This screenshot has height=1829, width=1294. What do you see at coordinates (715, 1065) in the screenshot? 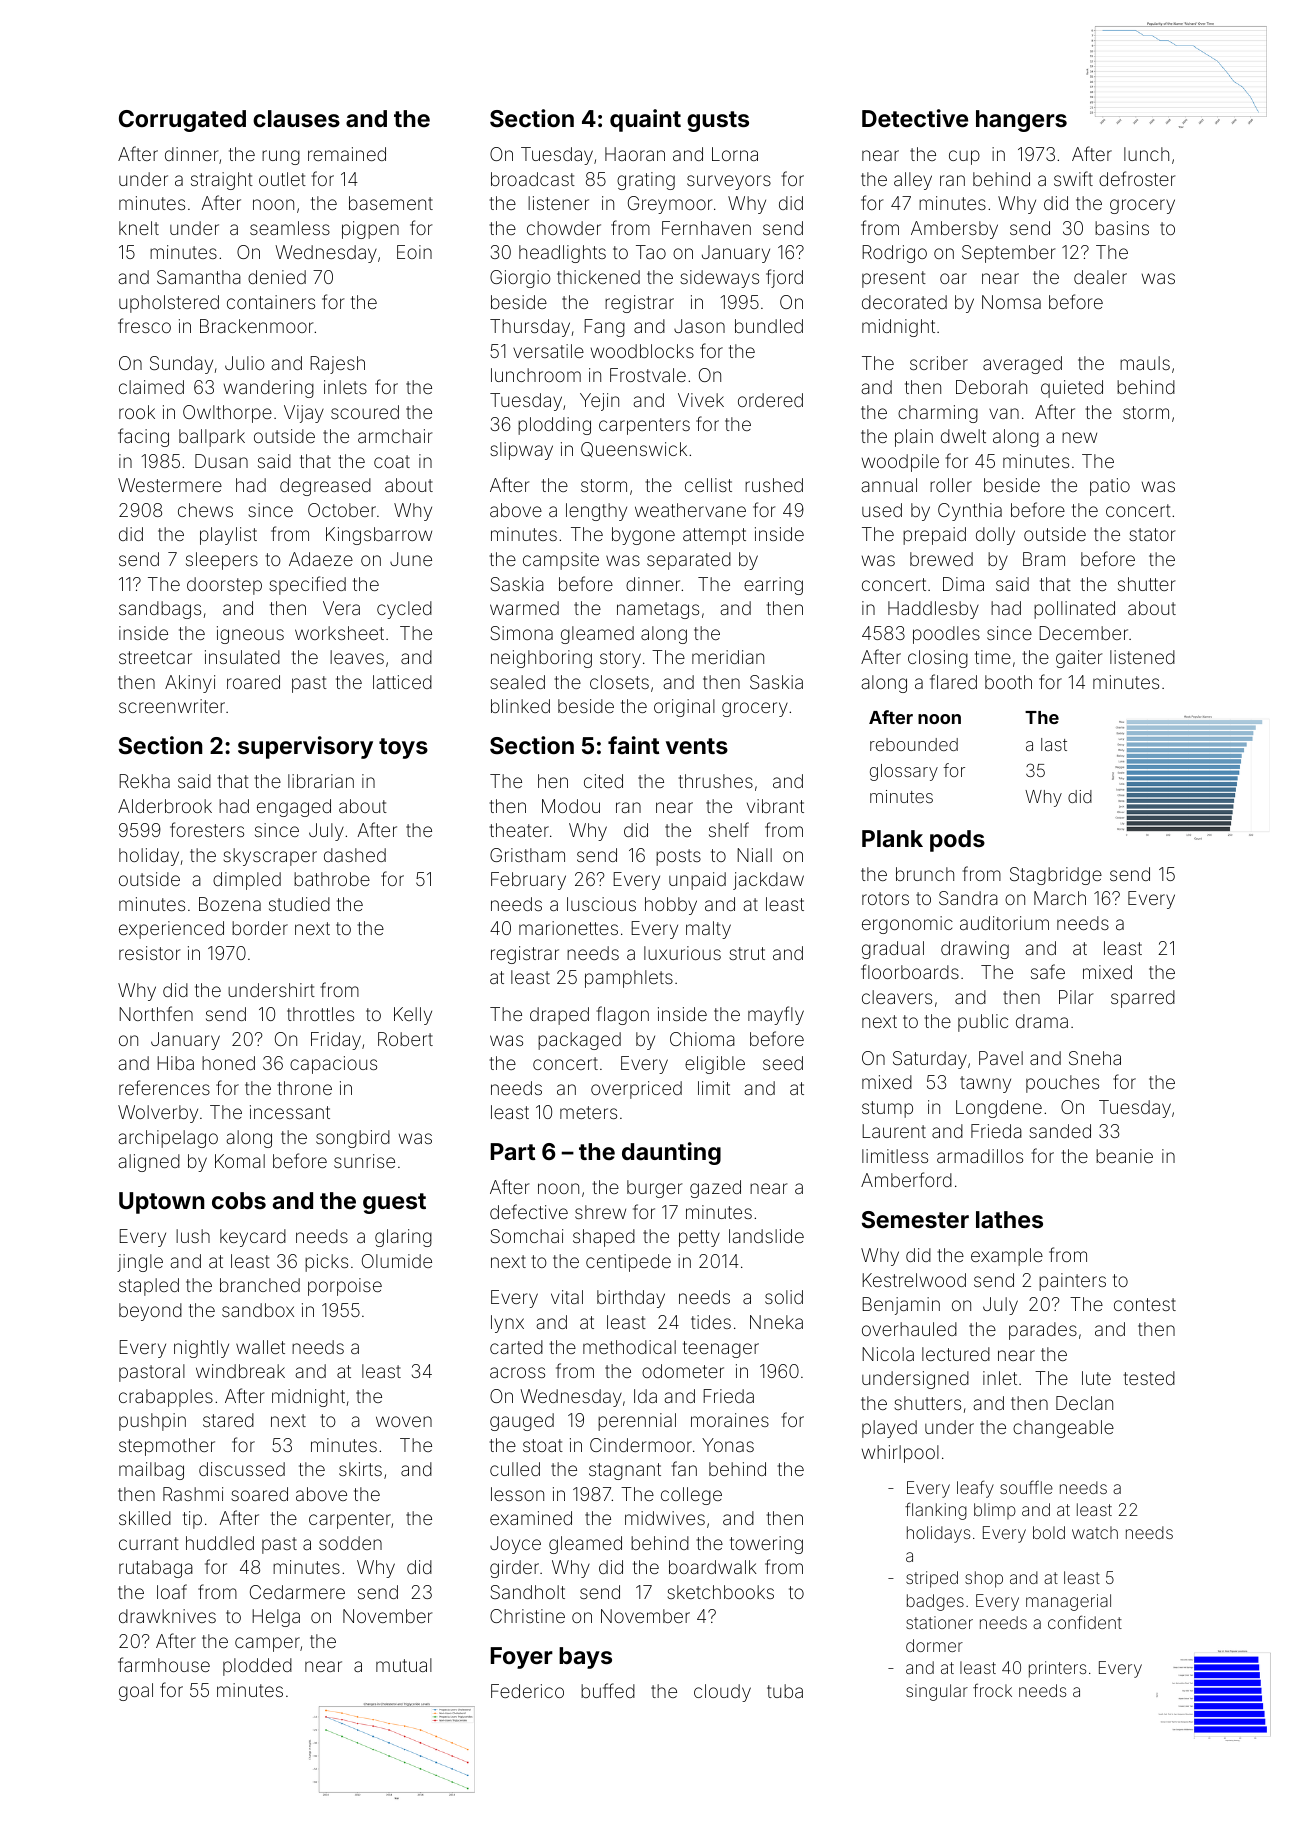
I see `eligible` at bounding box center [715, 1065].
